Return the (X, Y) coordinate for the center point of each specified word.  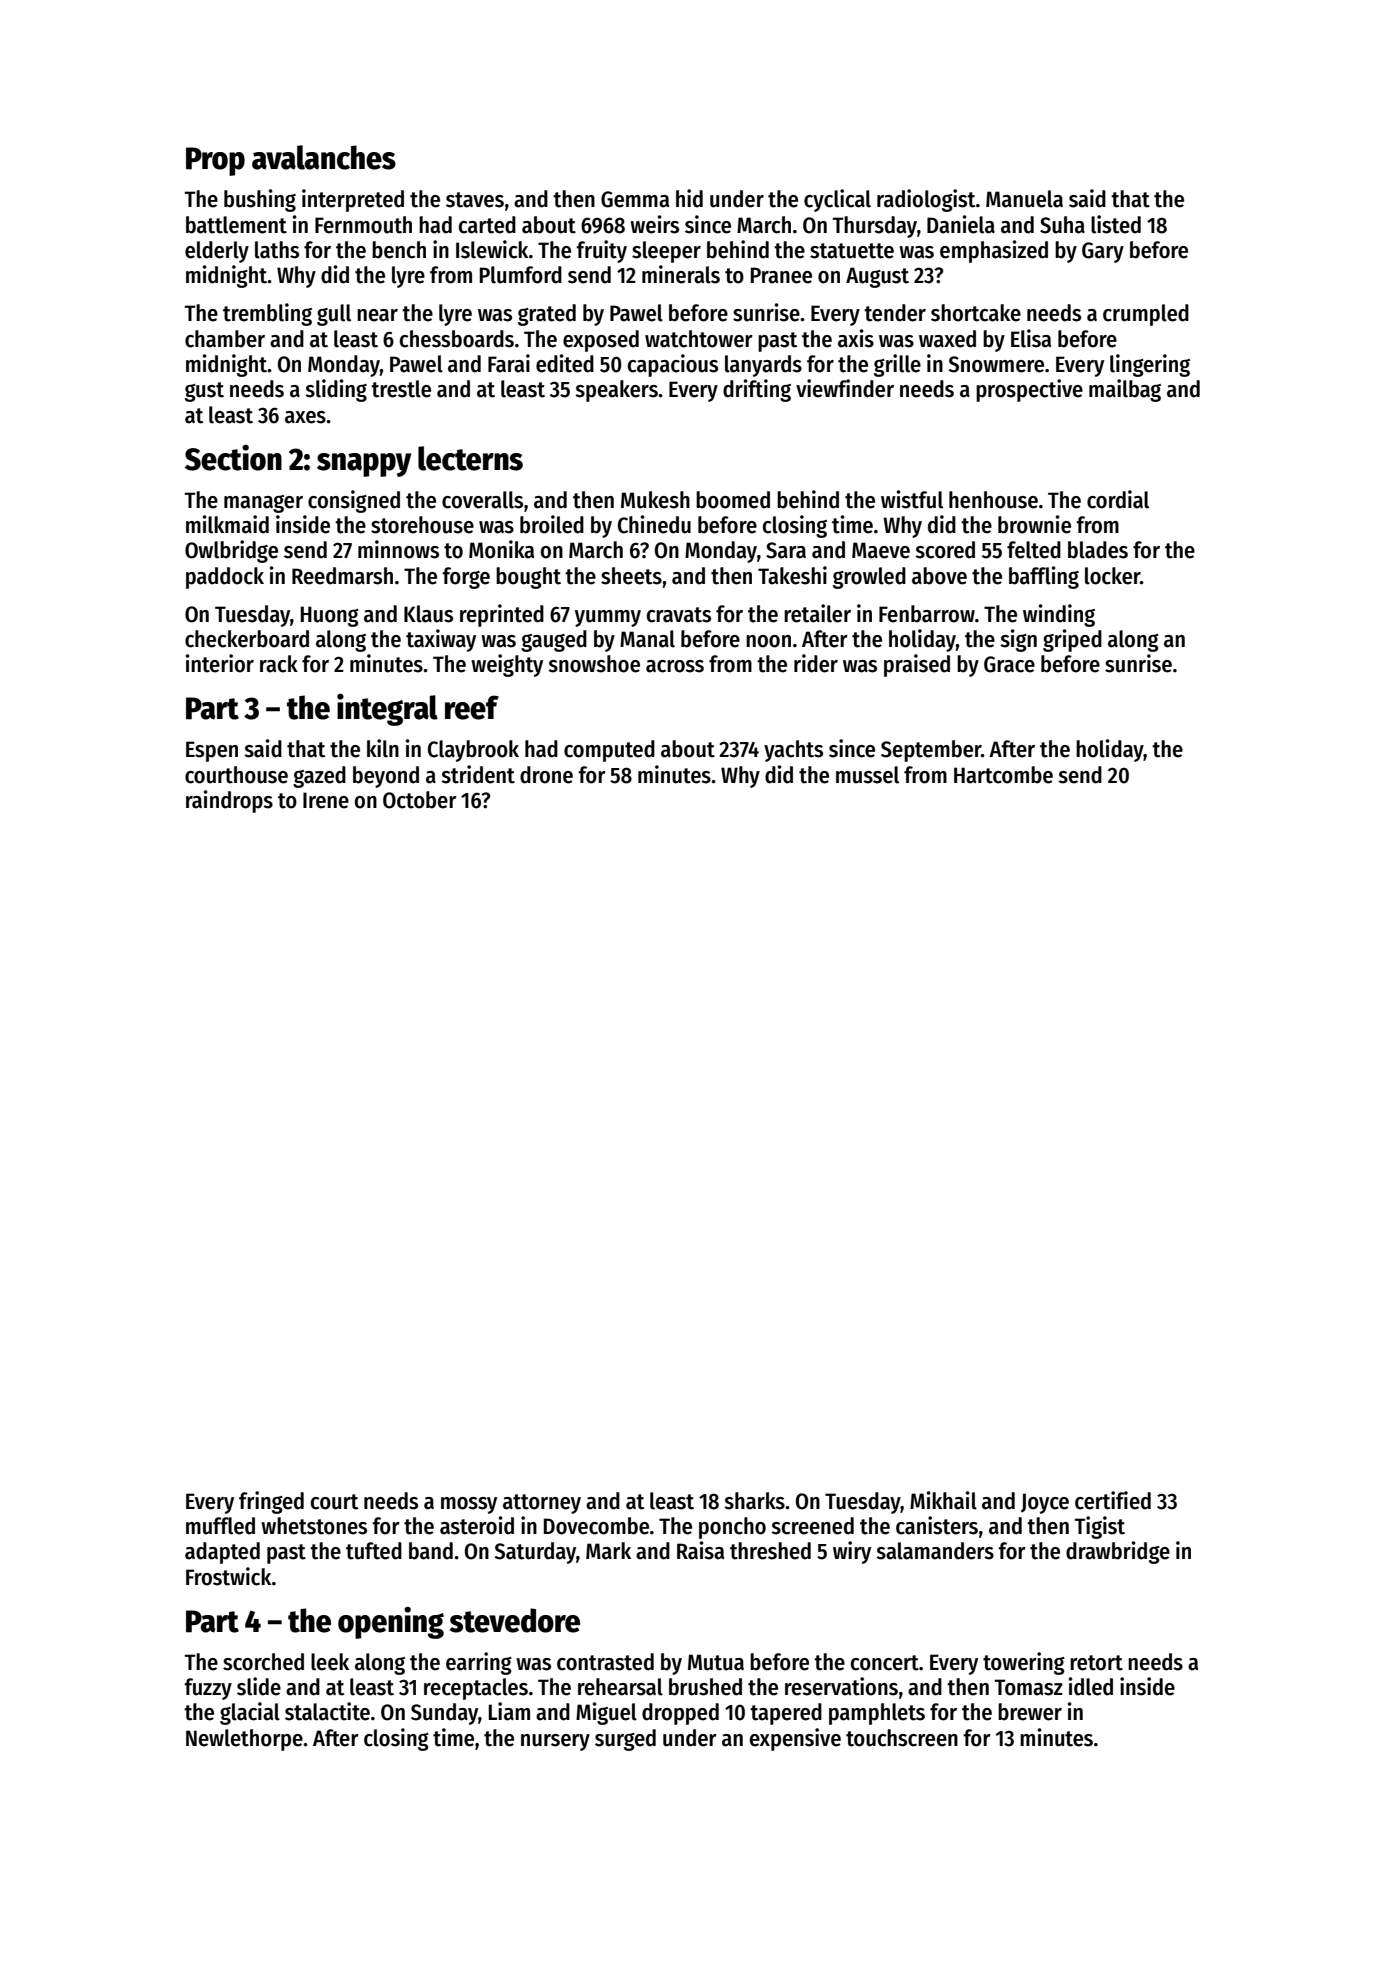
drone (546, 775)
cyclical (837, 200)
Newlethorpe (244, 1740)
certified (1113, 1500)
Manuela (1024, 199)
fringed (271, 1502)
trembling (267, 314)
